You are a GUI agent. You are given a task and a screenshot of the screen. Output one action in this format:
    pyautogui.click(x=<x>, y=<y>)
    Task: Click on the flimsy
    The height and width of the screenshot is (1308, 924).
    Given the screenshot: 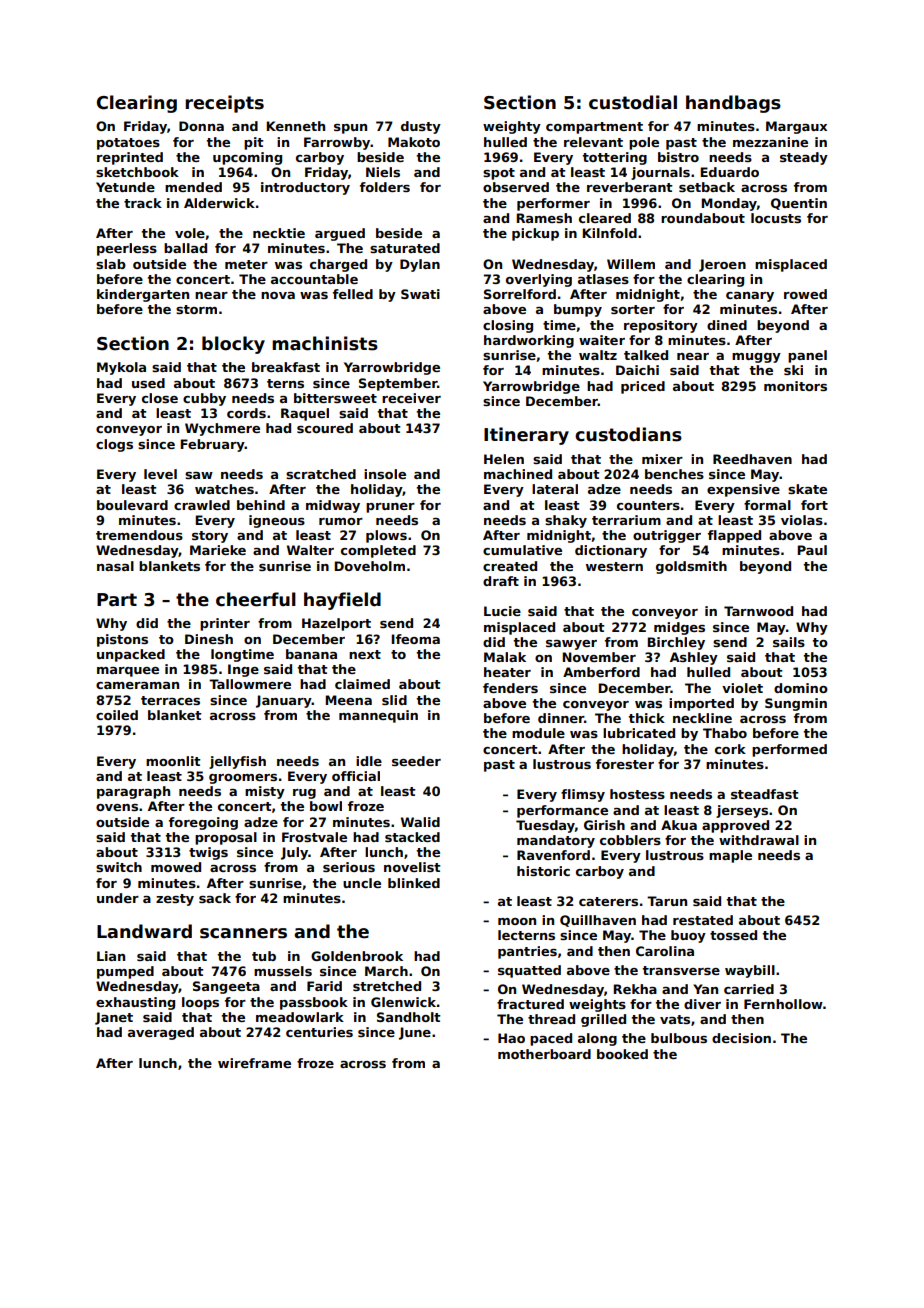 What is the action you would take?
    pyautogui.click(x=583, y=795)
